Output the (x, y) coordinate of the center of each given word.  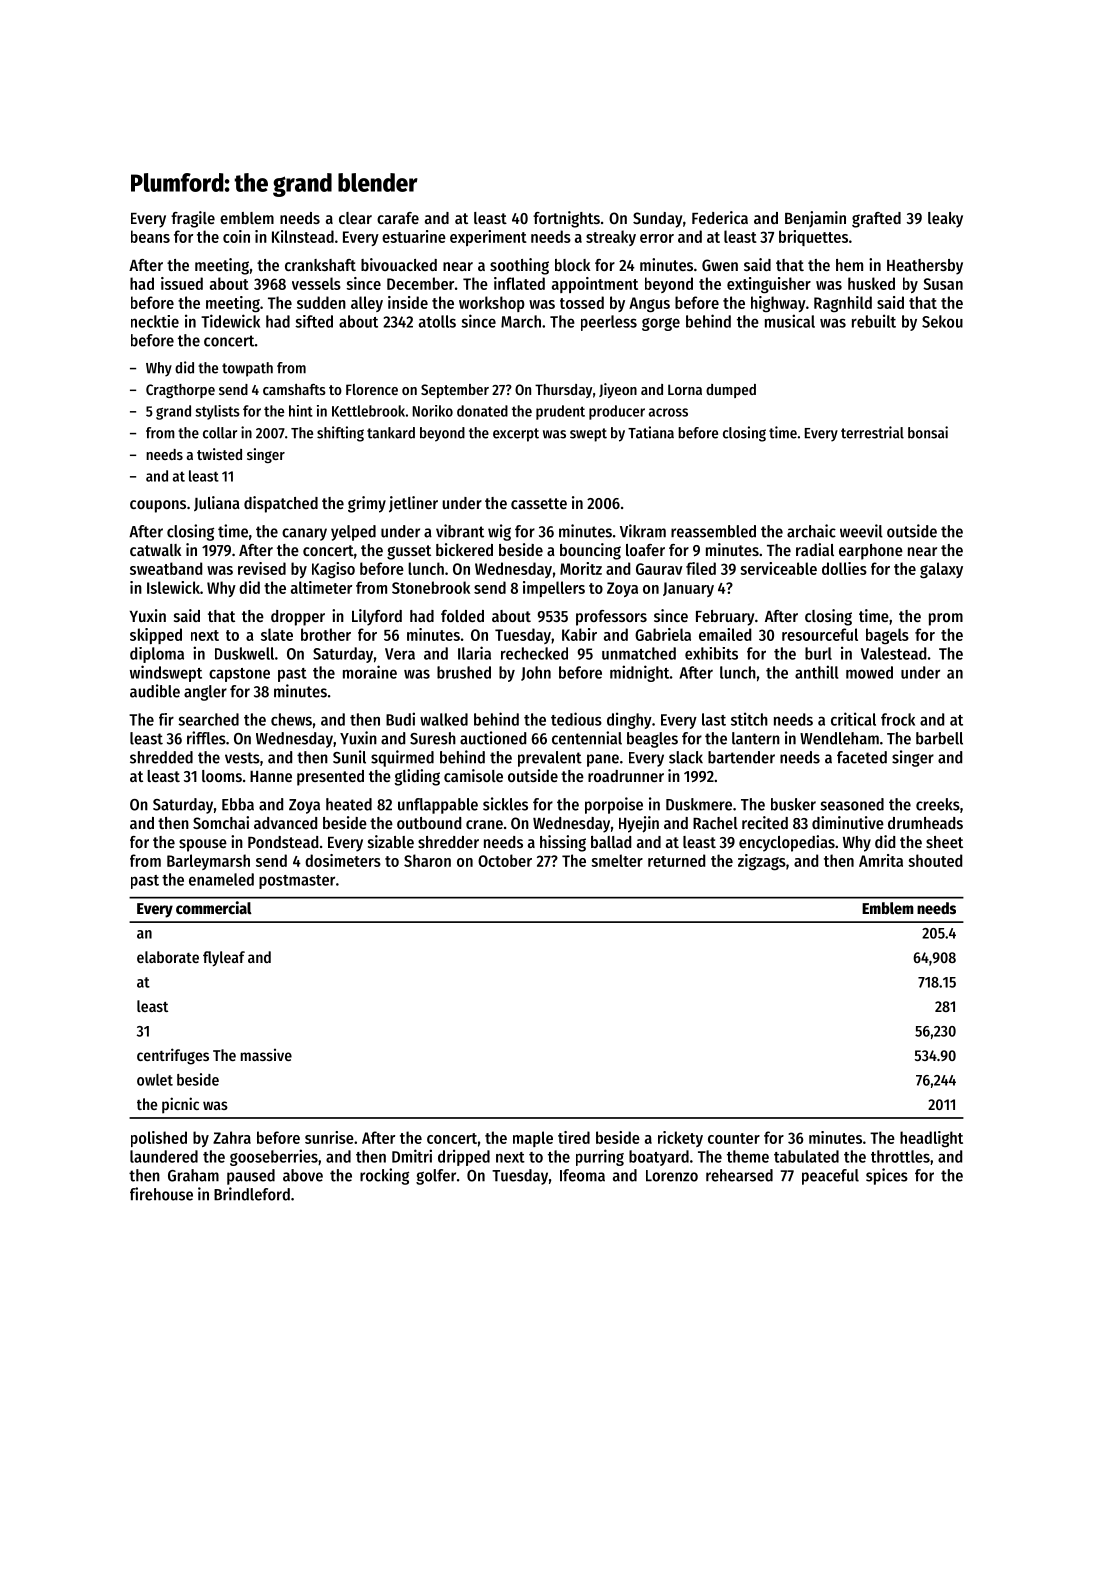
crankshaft (320, 265)
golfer (436, 1177)
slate (277, 634)
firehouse (161, 1194)
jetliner (413, 504)
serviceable (778, 568)
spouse (203, 845)
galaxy (941, 570)
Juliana (217, 503)
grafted (876, 220)
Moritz (581, 568)
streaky (611, 238)
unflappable (438, 806)
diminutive (848, 822)
